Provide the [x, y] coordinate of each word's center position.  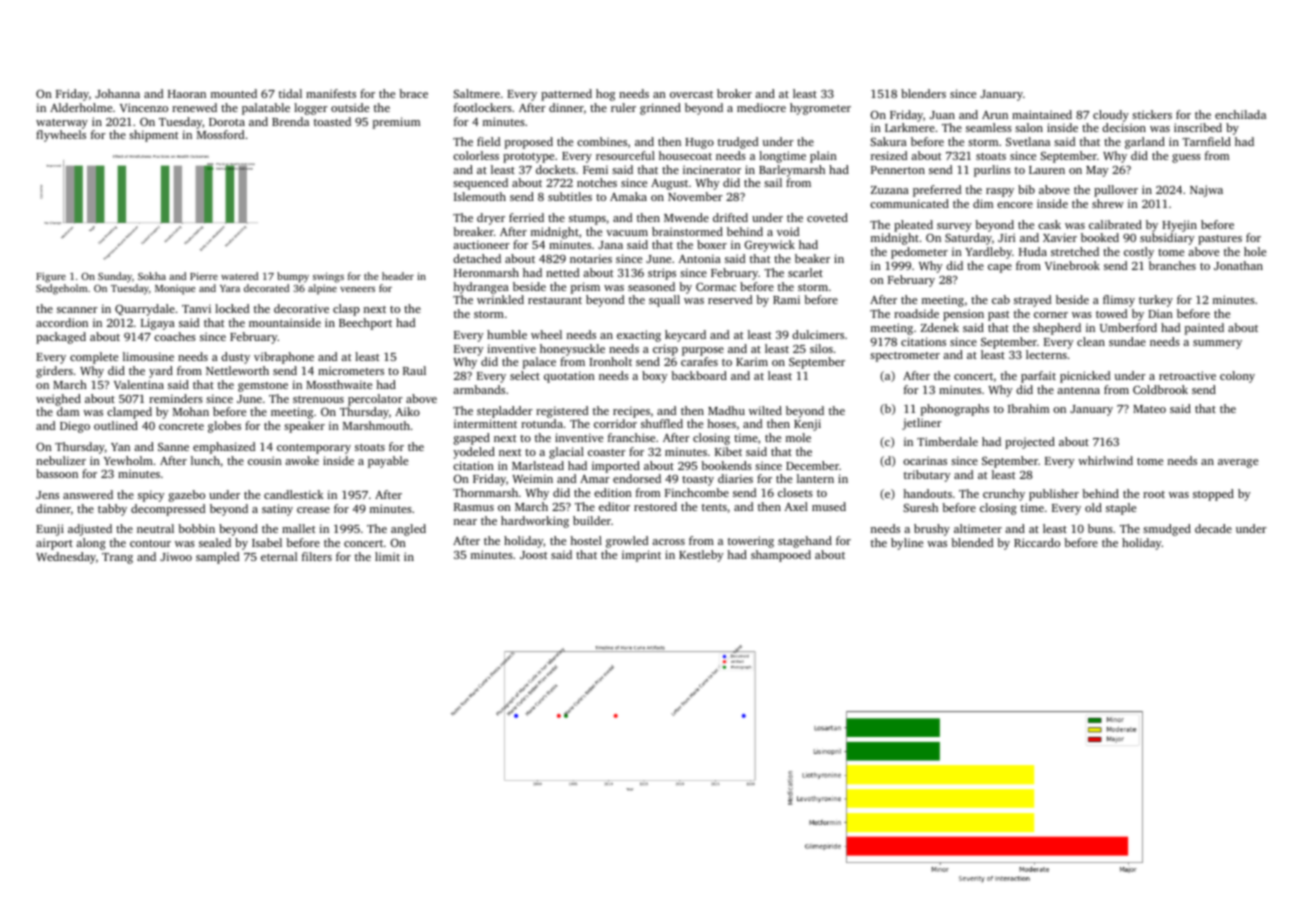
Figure [51, 277]
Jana [610, 245]
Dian [1160, 313]
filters [317, 556]
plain [823, 157]
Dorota [227, 122]
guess [1186, 158]
